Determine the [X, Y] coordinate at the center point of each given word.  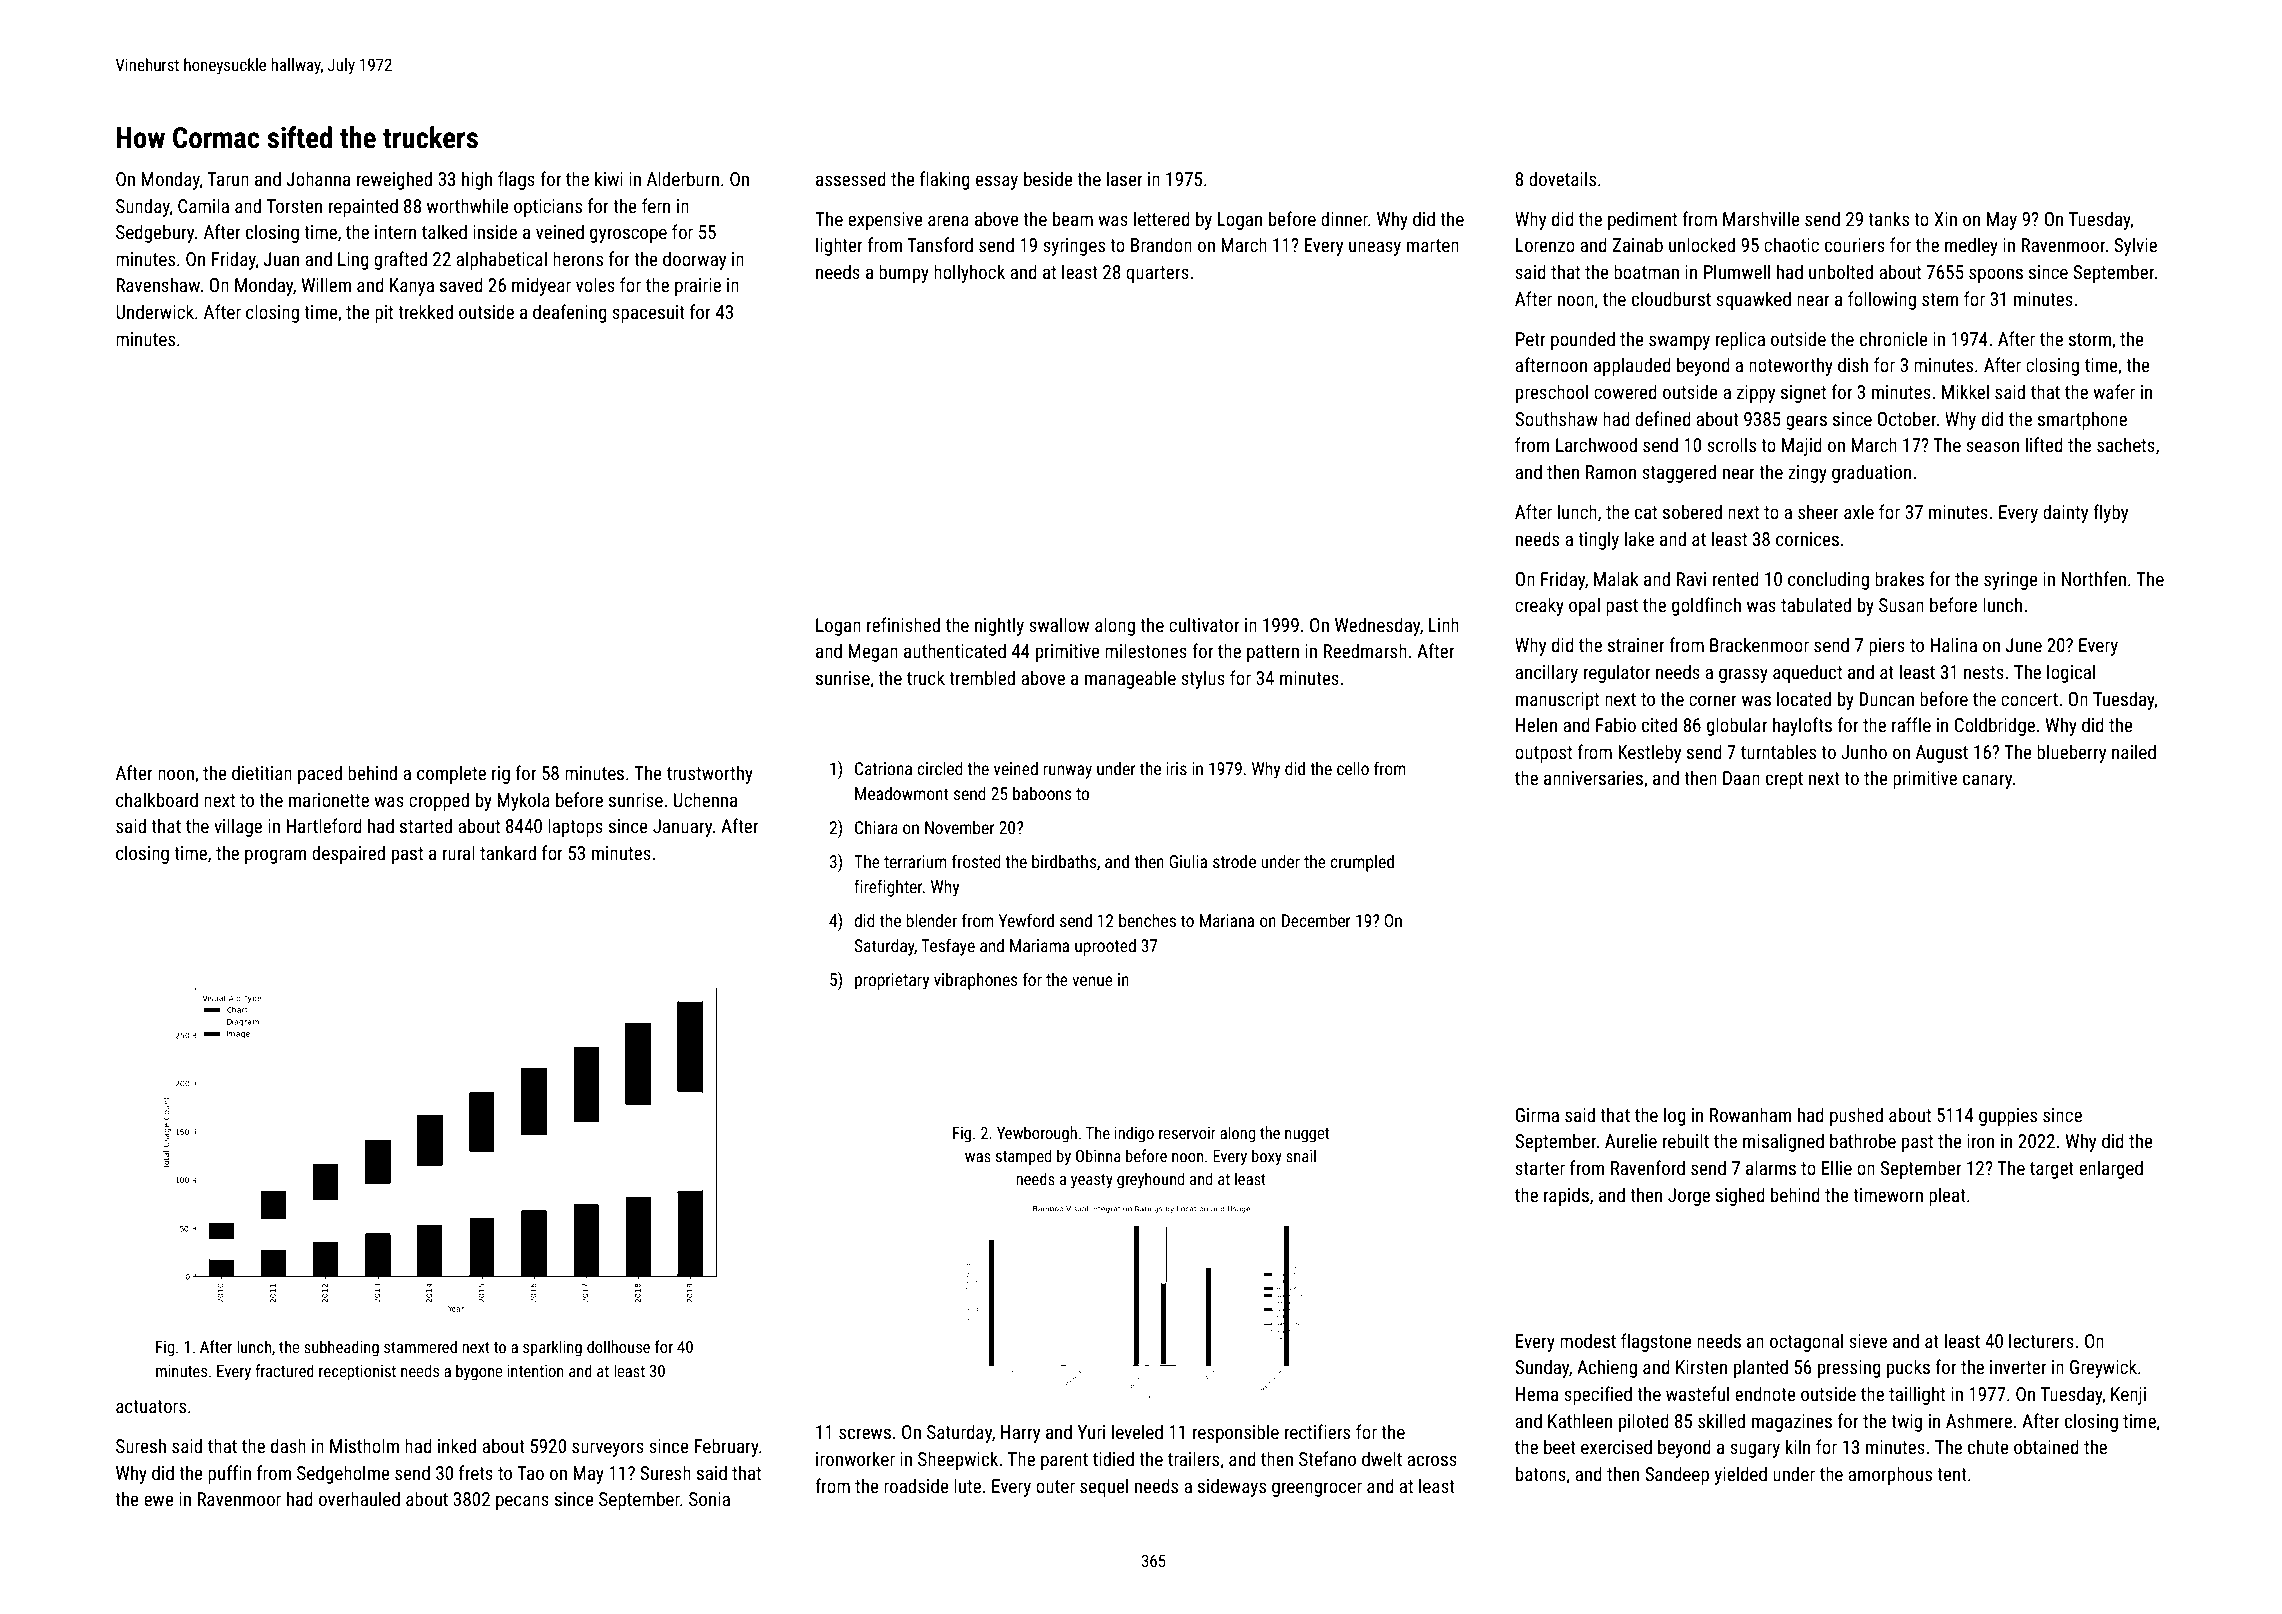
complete [451, 774]
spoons [1996, 275]
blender [931, 920]
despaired [348, 854]
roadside [916, 1485]
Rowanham [1750, 1114]
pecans [522, 1502]
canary [1987, 781]
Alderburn [683, 178]
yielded [1741, 1475]
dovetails [1562, 178]
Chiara [876, 827]
